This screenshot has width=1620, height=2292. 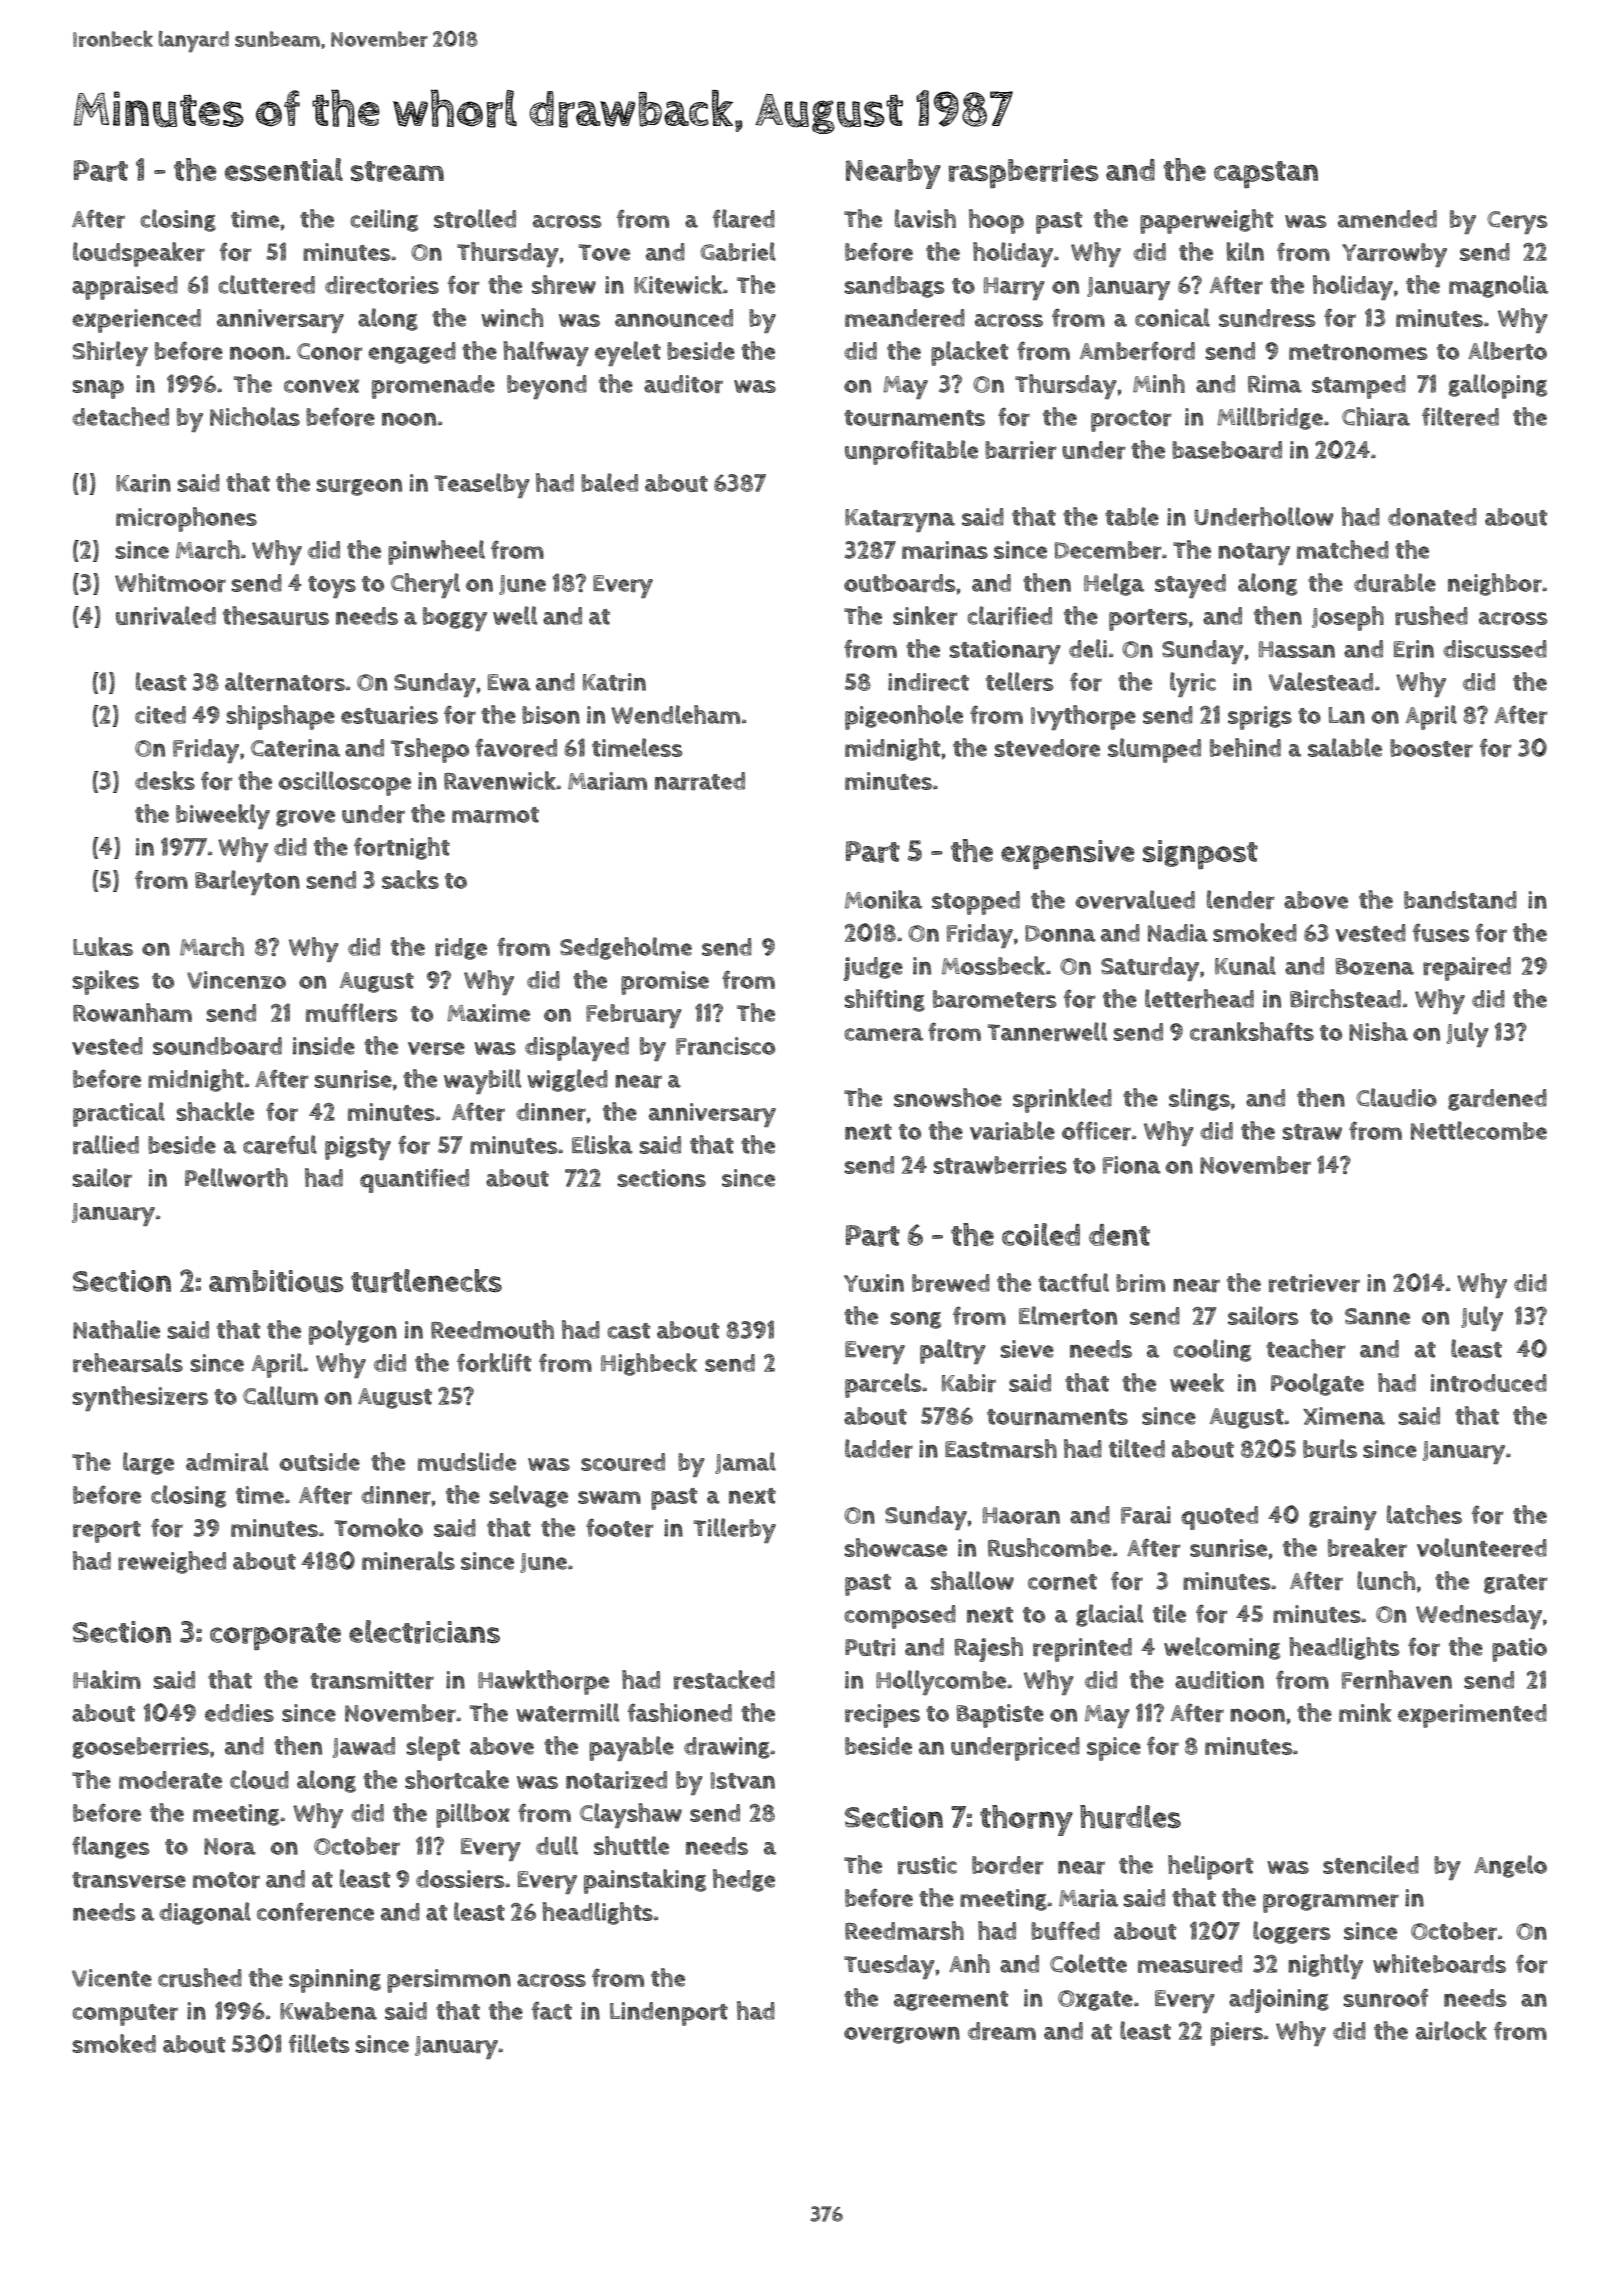 What do you see at coordinates (602, 1144) in the screenshot?
I see `Eliska` at bounding box center [602, 1144].
